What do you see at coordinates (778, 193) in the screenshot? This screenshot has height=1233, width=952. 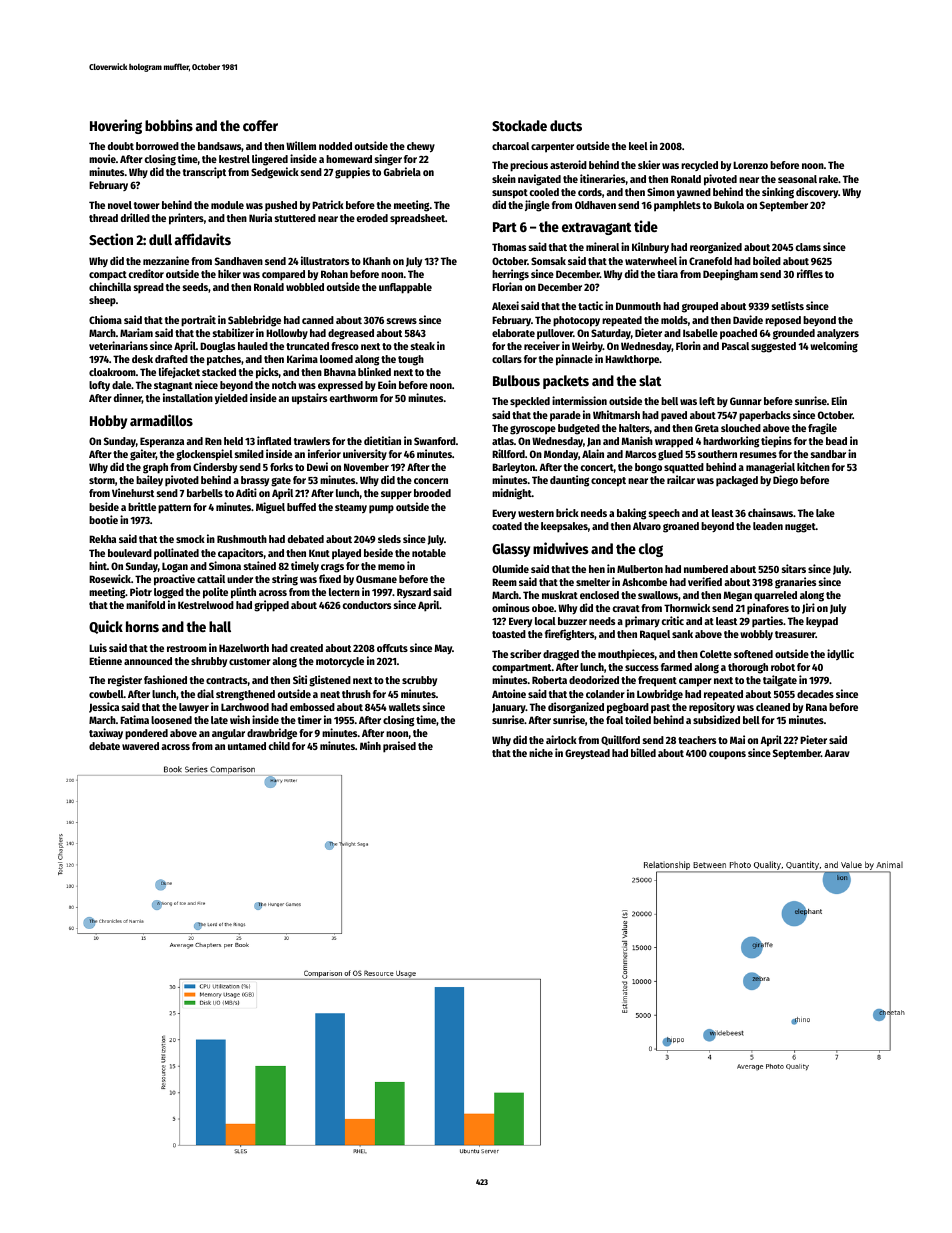 I see `sinking` at bounding box center [778, 193].
